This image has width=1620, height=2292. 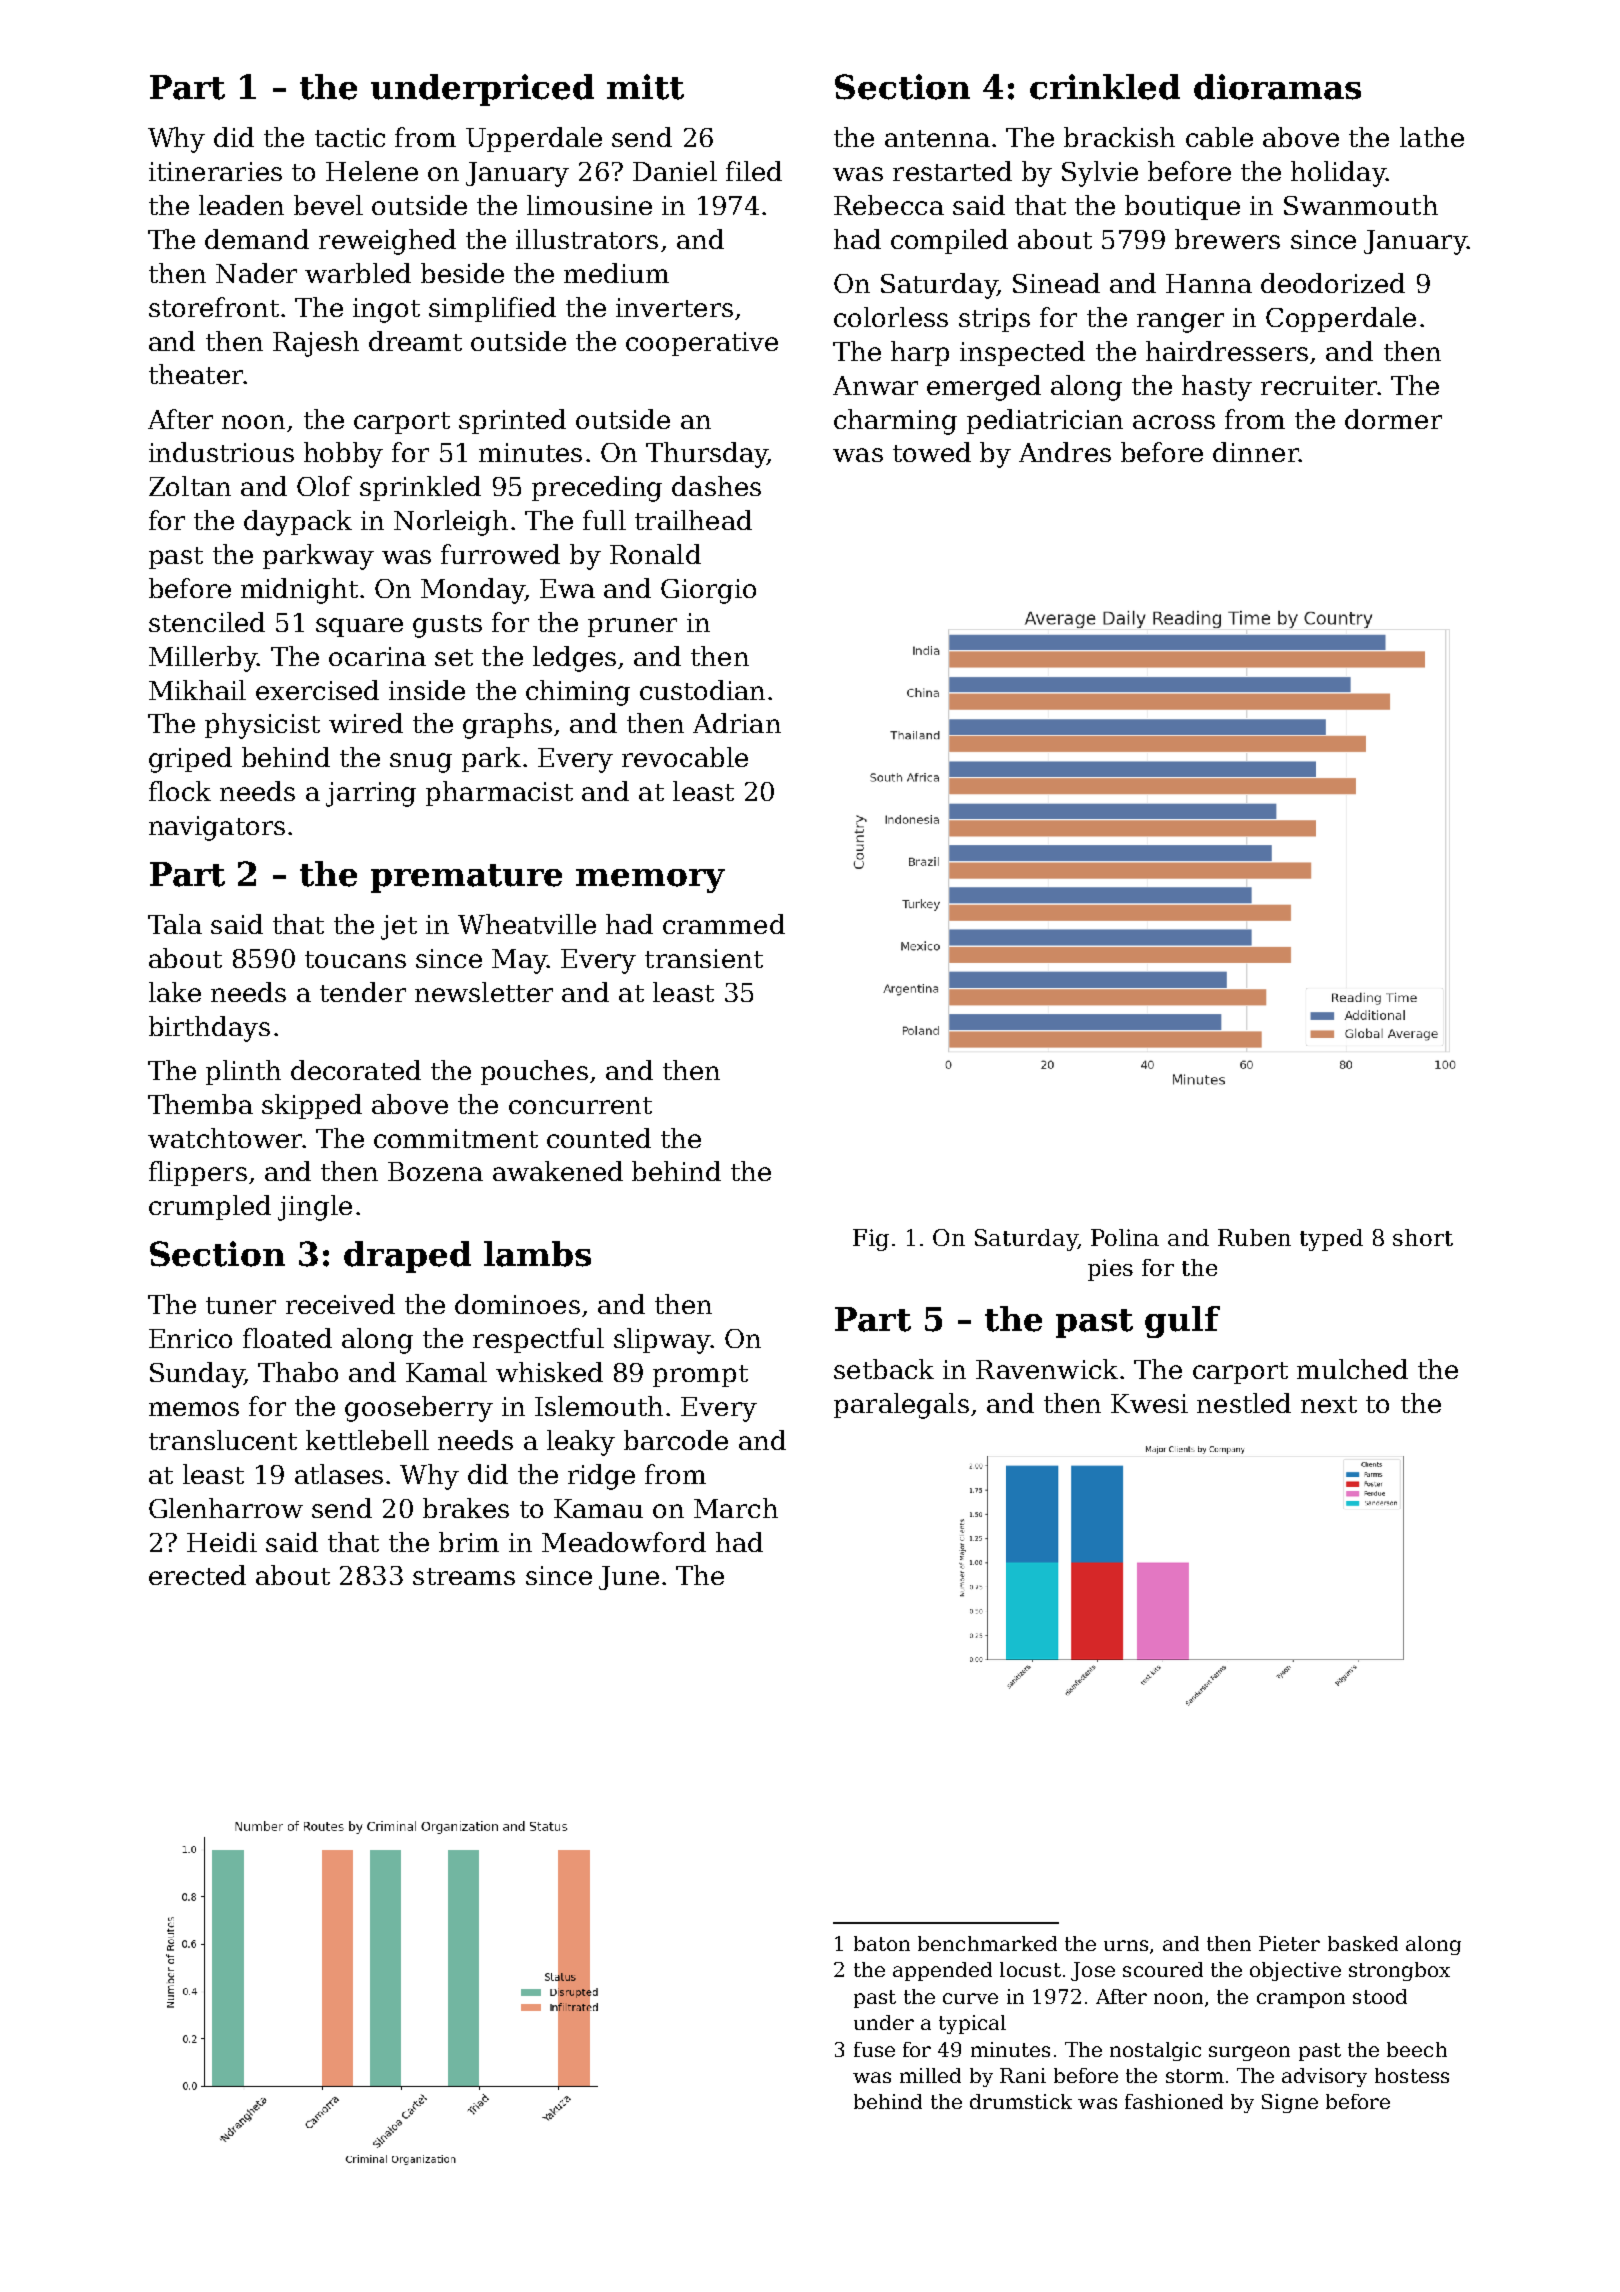 I want to click on crinkled, so click(x=1105, y=87).
